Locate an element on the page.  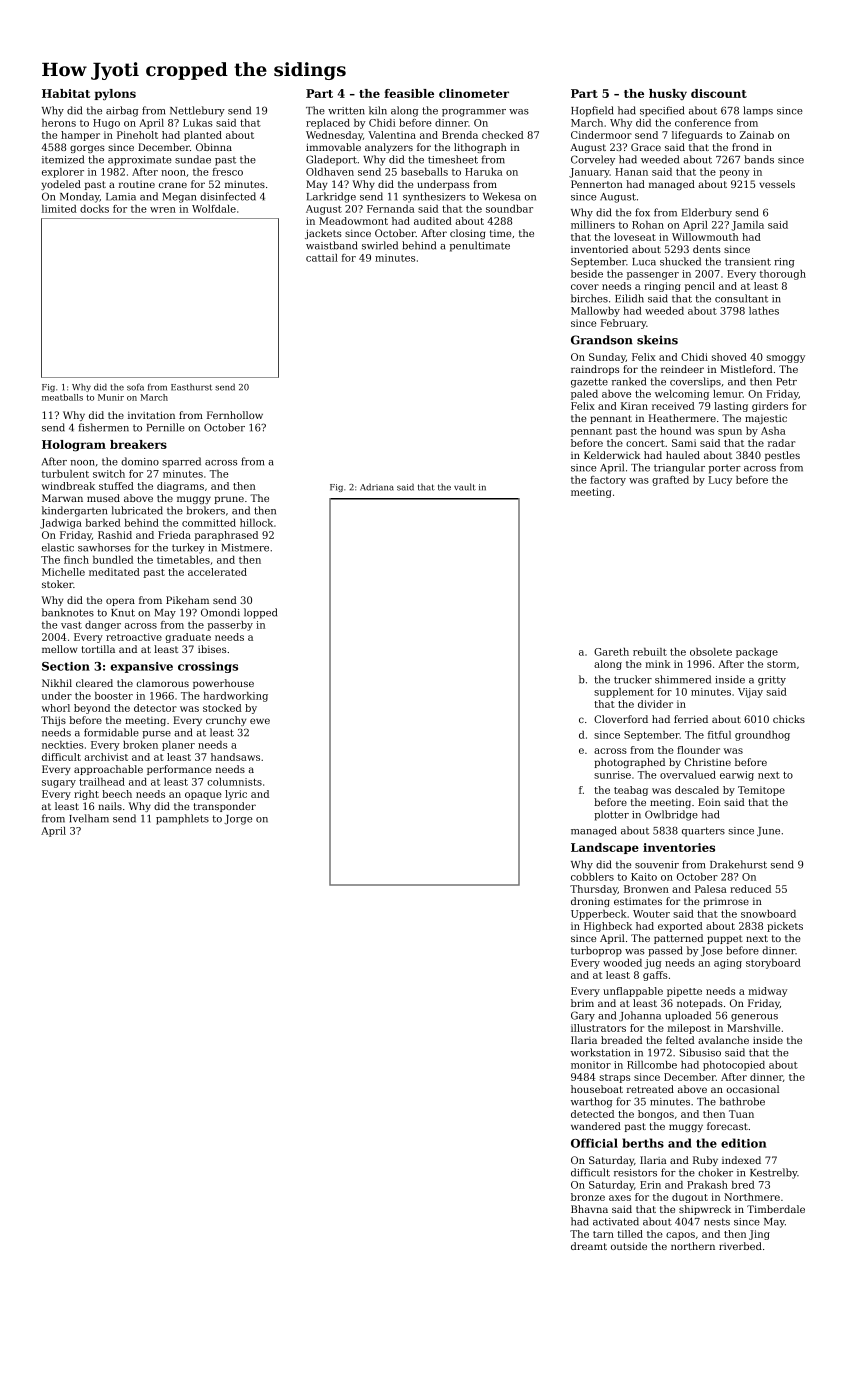
bronze is located at coordinates (588, 1197).
